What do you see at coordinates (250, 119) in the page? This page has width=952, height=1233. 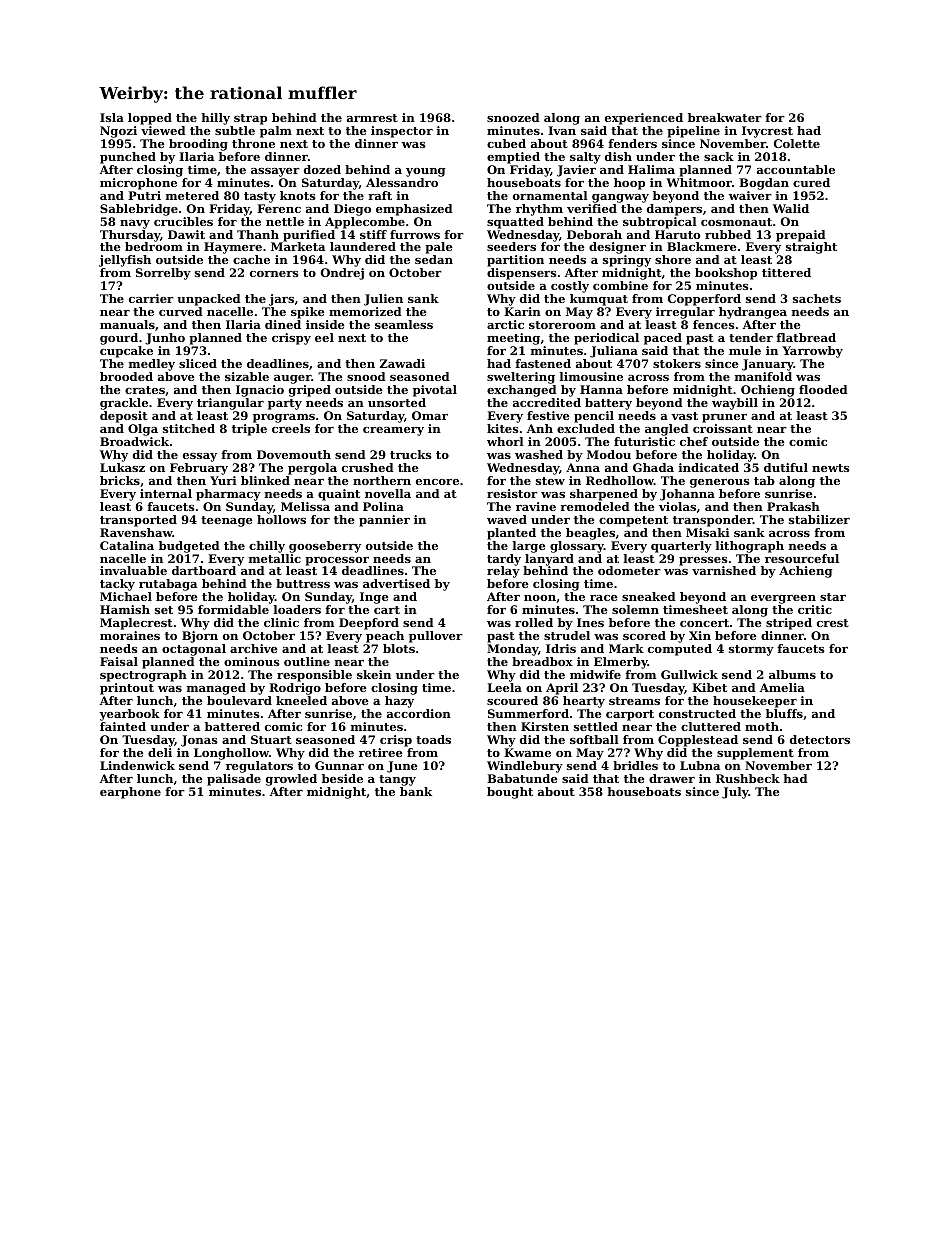 I see `strap` at bounding box center [250, 119].
